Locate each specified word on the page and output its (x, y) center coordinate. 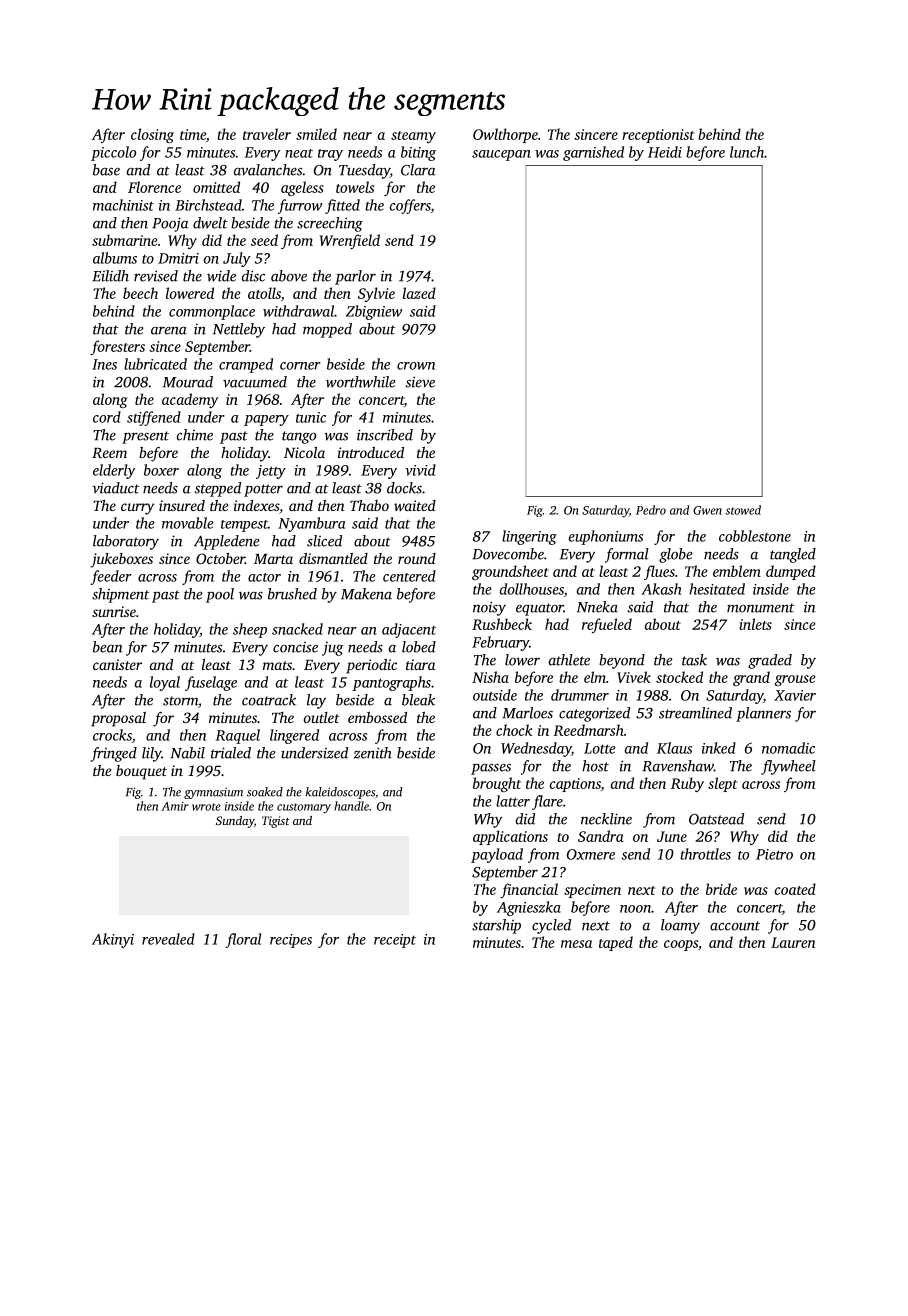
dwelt (210, 223)
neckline (606, 819)
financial (529, 890)
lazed (419, 293)
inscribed (385, 435)
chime (195, 435)
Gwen (707, 510)
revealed (168, 939)
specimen (592, 891)
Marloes (527, 713)
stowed (743, 510)
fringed (113, 754)
